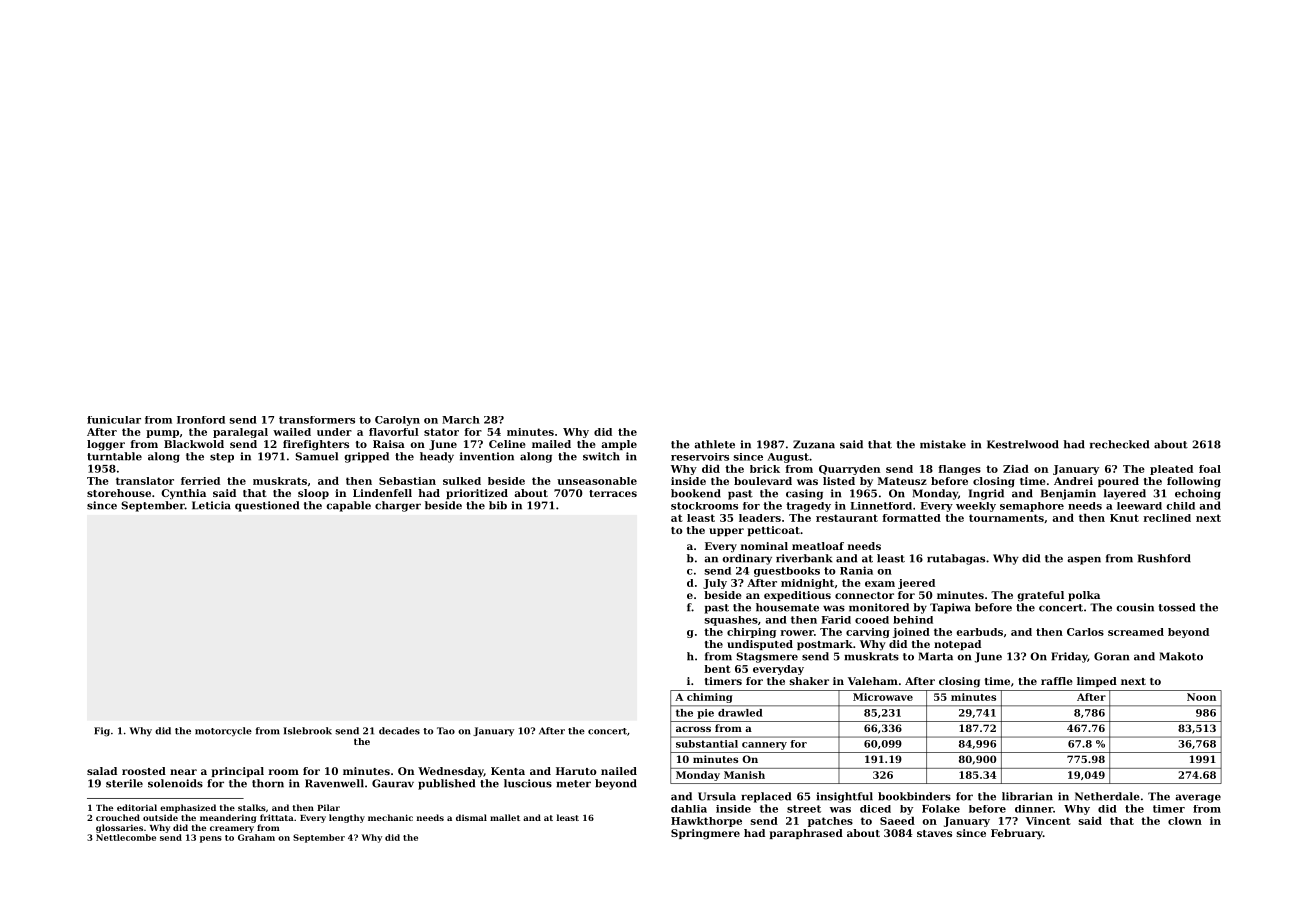  What do you see at coordinates (183, 772) in the page?
I see `near` at bounding box center [183, 772].
